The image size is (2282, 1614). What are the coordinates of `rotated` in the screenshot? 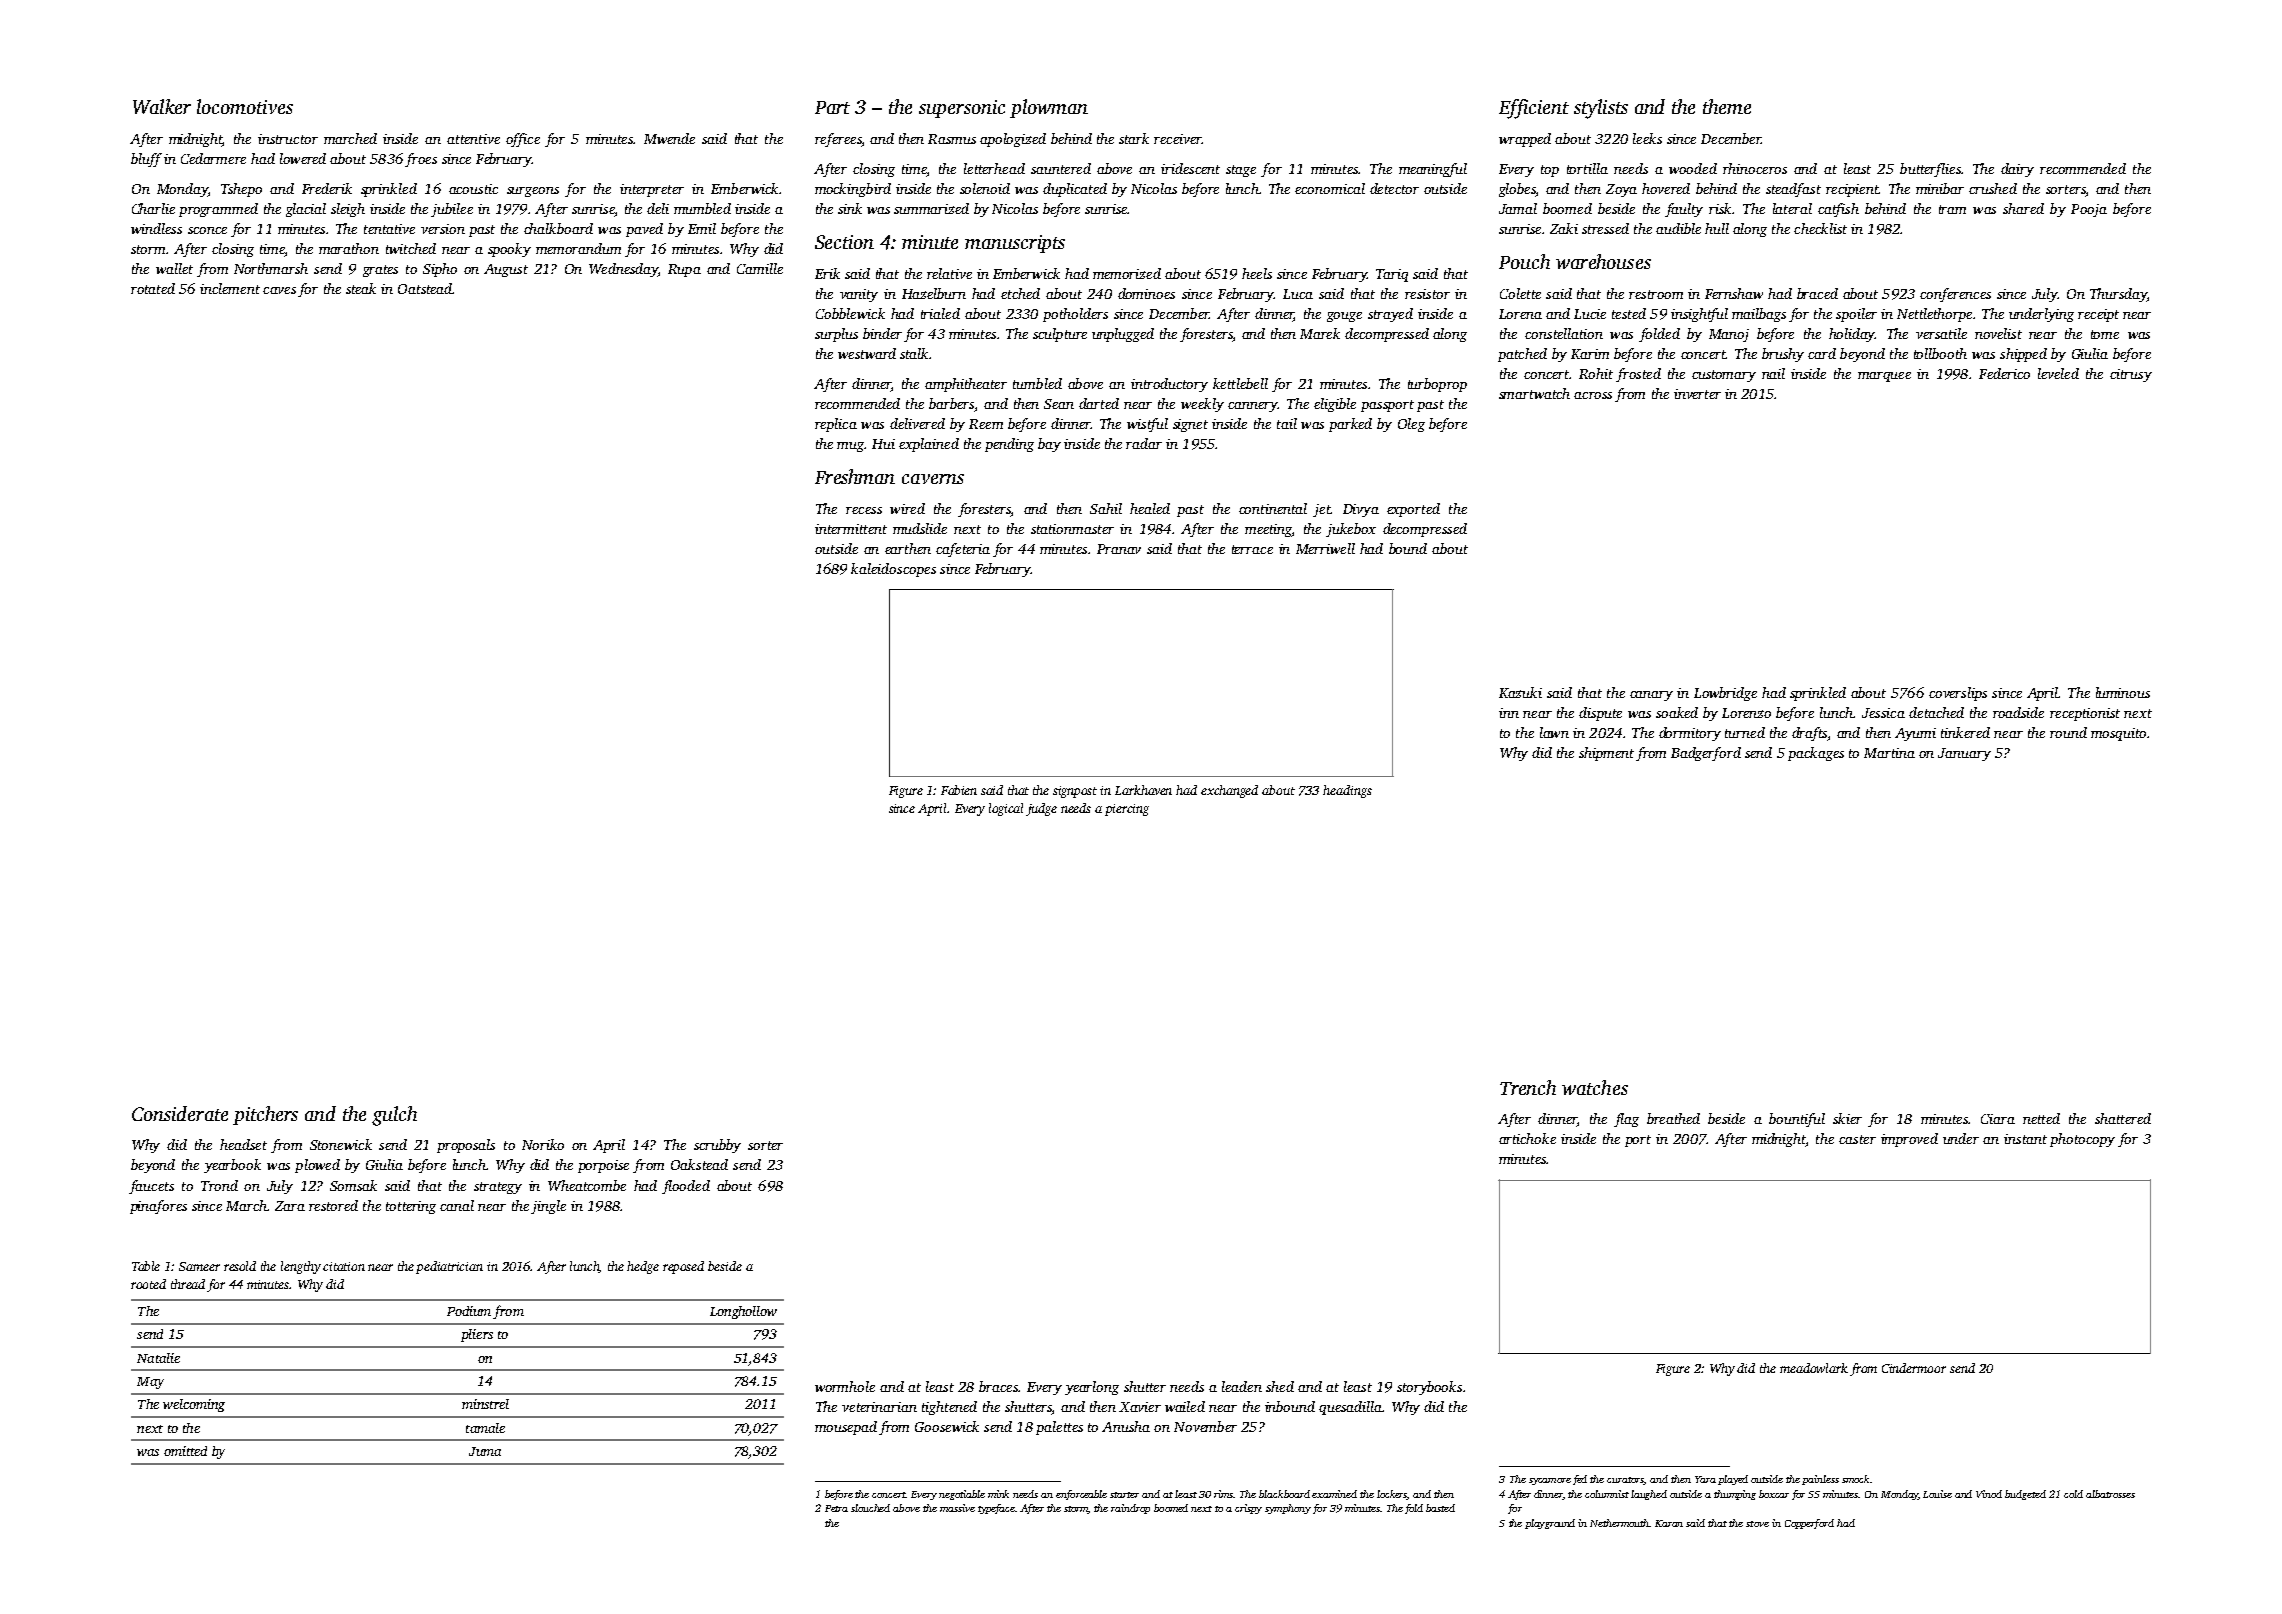 It's located at (153, 288).
